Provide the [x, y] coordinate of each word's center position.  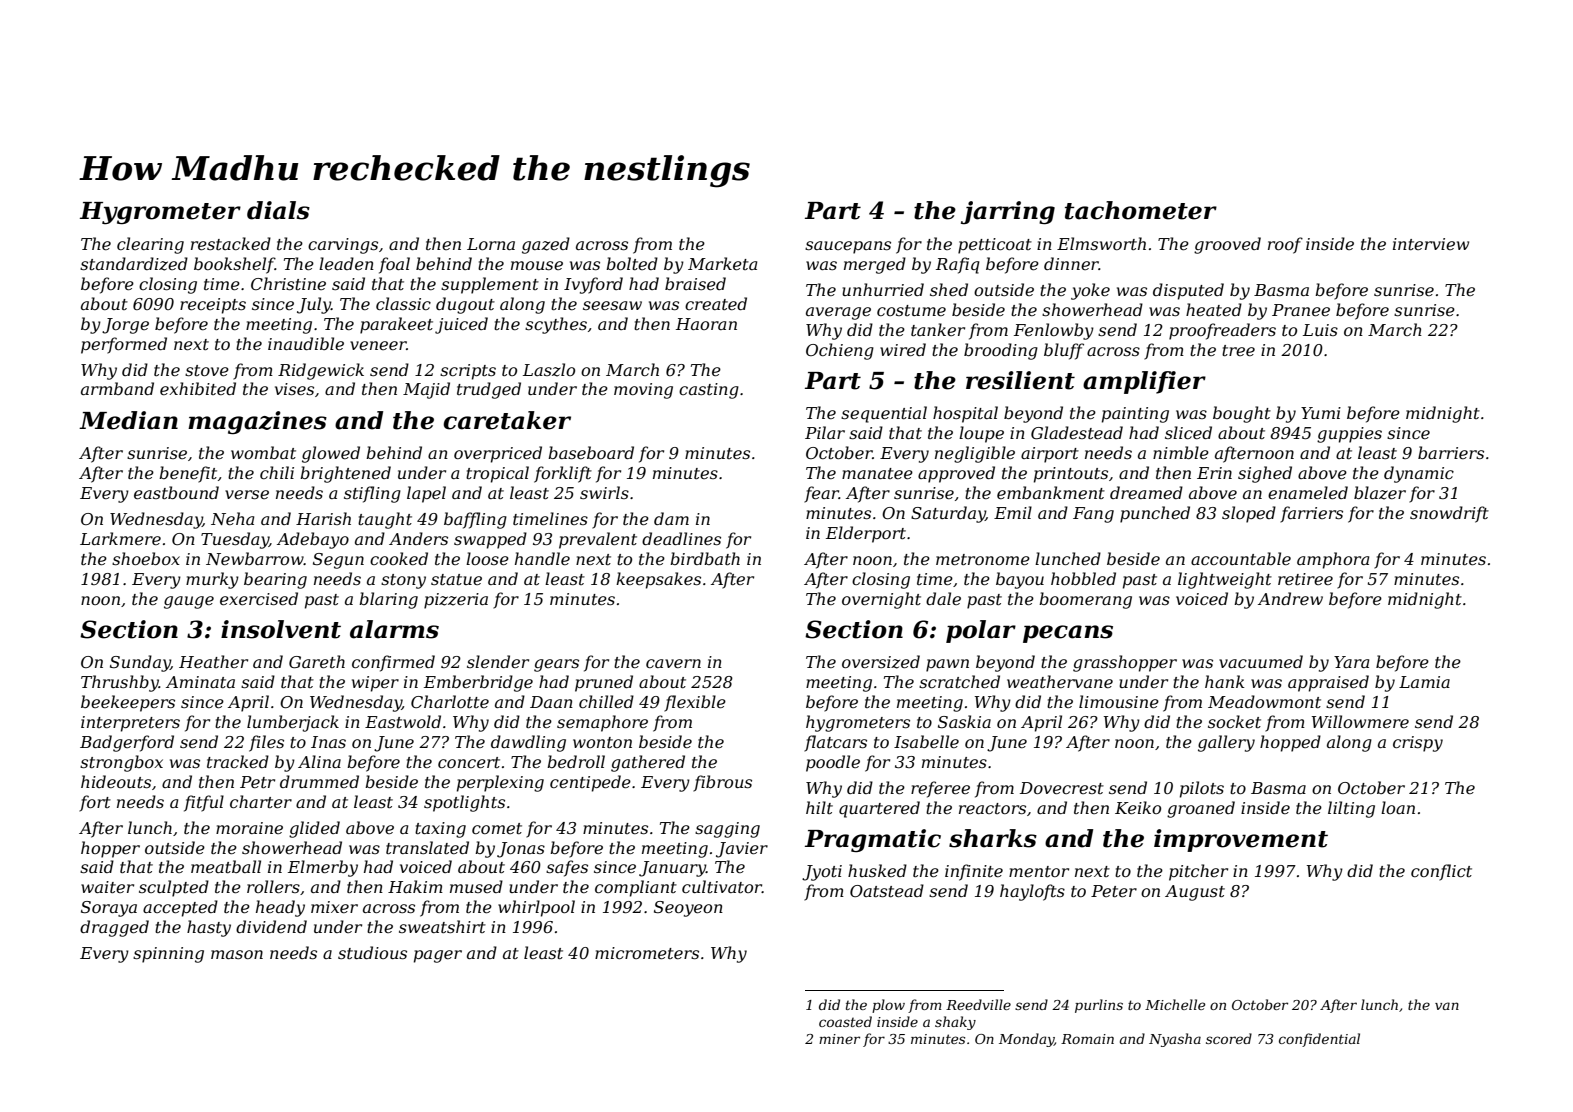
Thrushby [120, 683]
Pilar [825, 432]
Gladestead [1077, 432]
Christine [288, 283]
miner [839, 1039]
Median [128, 420]
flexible [695, 703]
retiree [1305, 579]
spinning [168, 955]
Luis [1320, 330]
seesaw [612, 305]
